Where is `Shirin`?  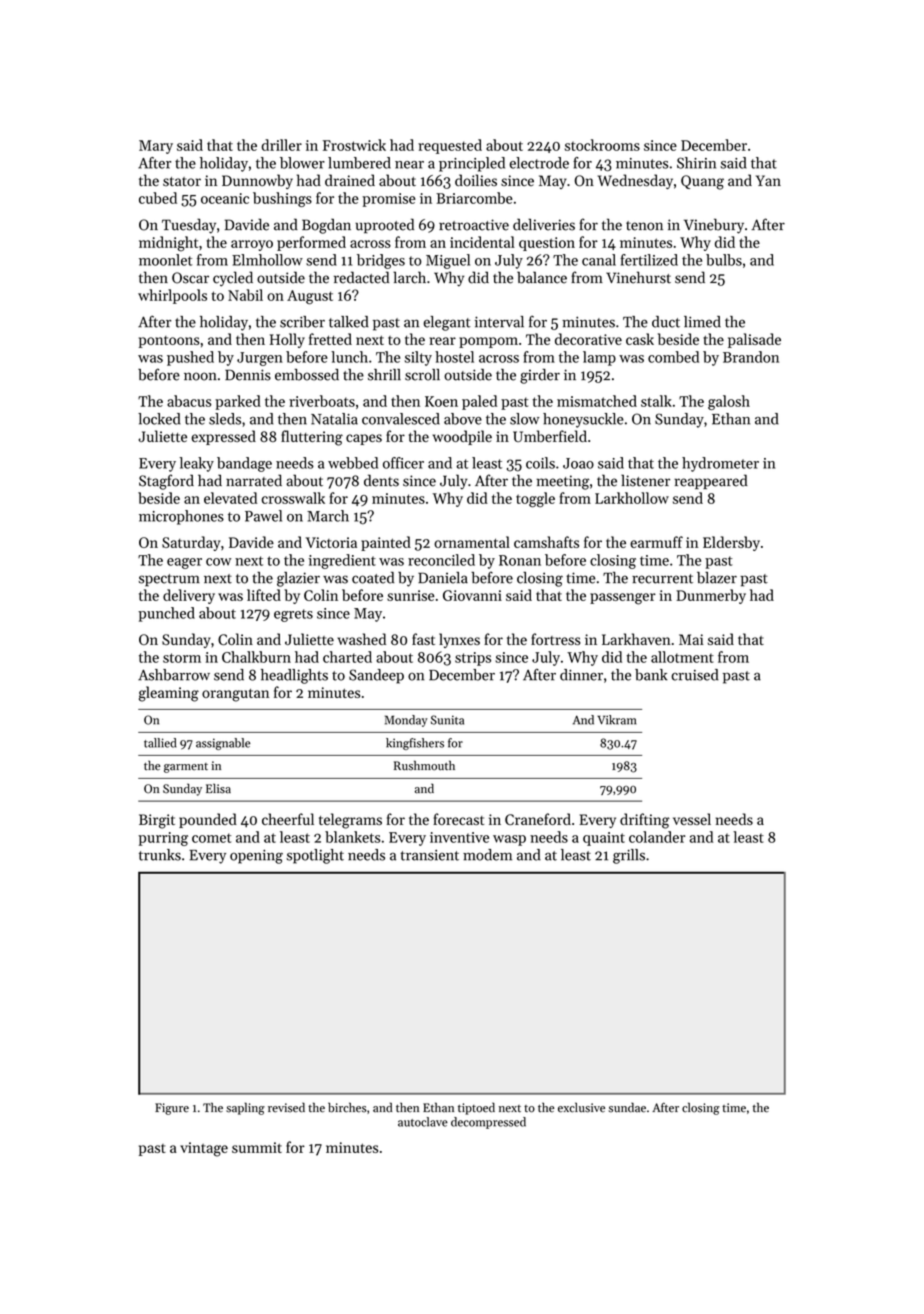
Shirin is located at coordinates (696, 163).
